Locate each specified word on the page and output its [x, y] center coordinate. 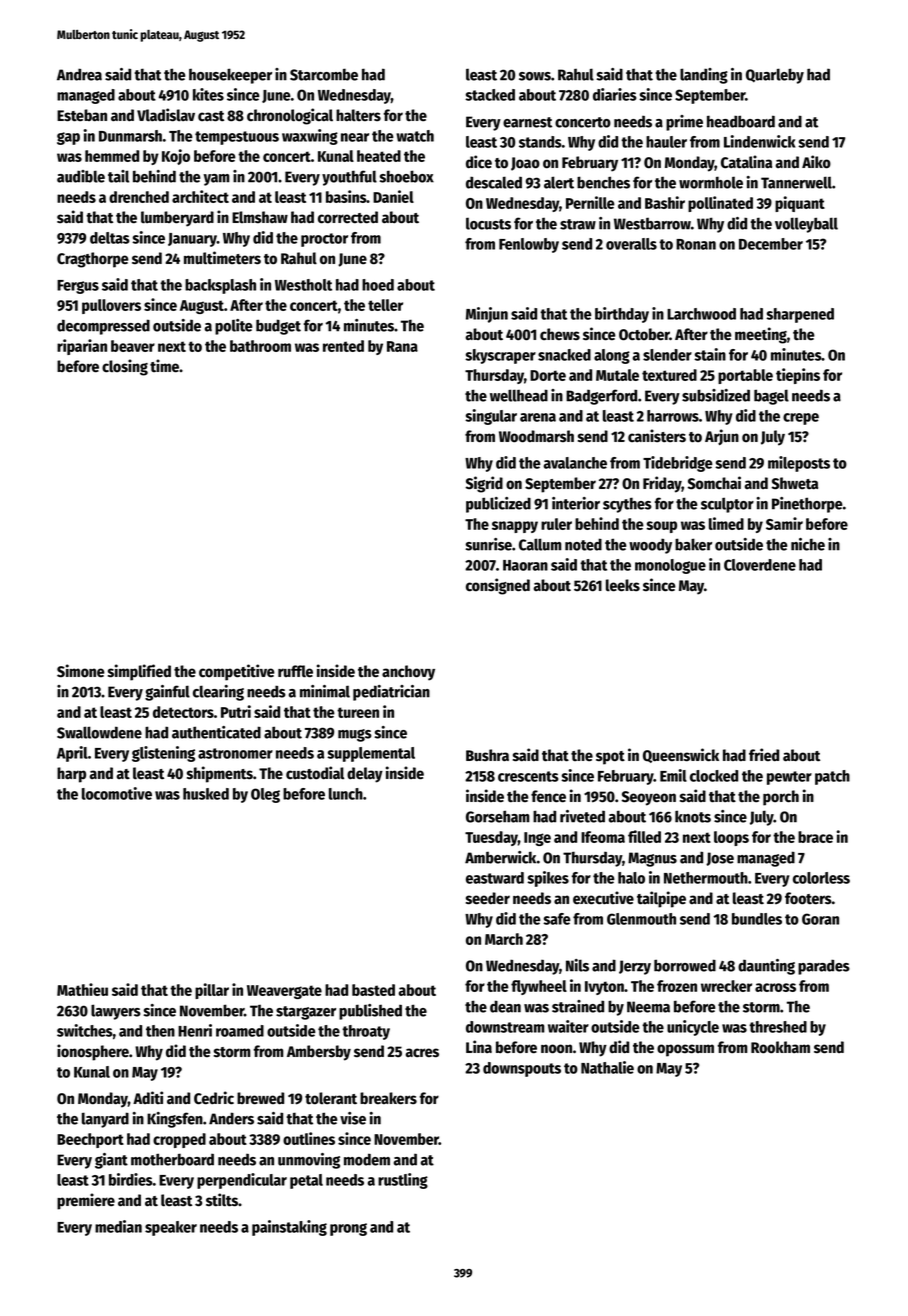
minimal [325, 691]
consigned [498, 586]
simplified [139, 672]
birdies [131, 1179]
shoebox [406, 176]
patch [832, 777]
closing [125, 367]
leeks [623, 585]
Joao [525, 164]
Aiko [816, 162]
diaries [615, 94]
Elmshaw [260, 217]
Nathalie [607, 1067]
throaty [366, 1032]
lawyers [116, 1012]
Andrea [79, 74]
